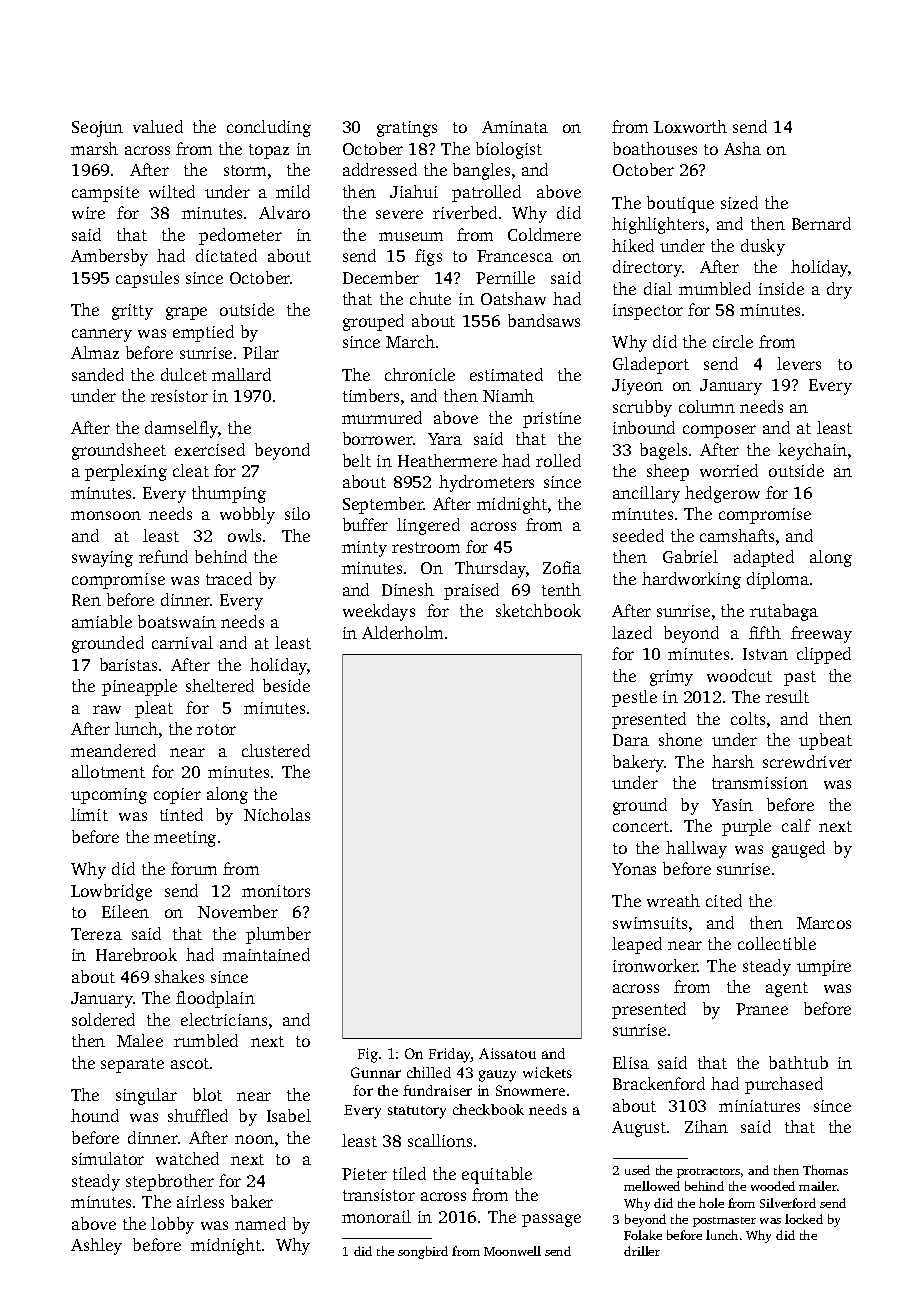 The width and height of the page is (924, 1308). I want to click on Seojun, so click(97, 129).
